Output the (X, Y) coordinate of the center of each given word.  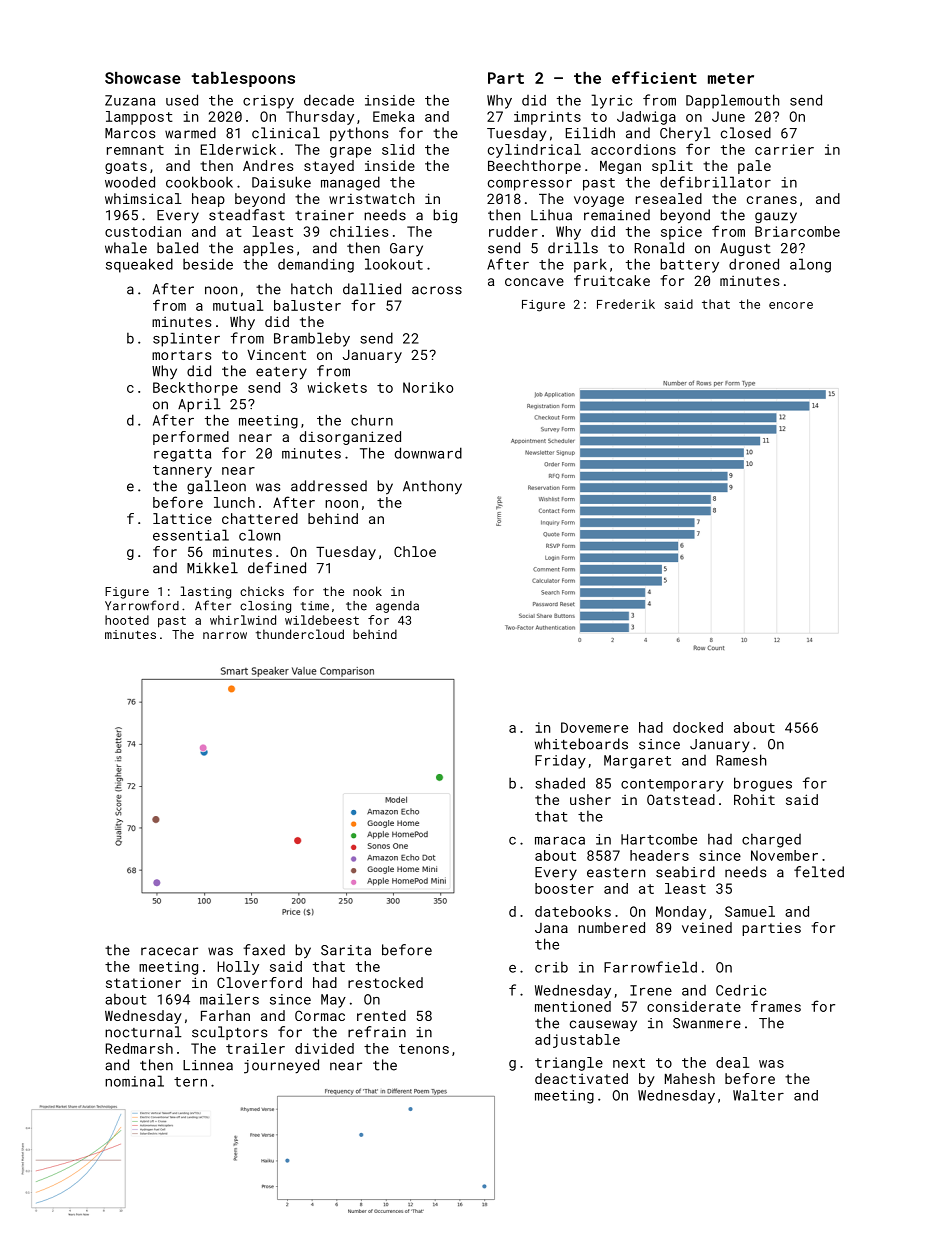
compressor (530, 185)
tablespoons (243, 79)
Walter (758, 1095)
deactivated (581, 1078)
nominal (134, 1081)
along (810, 265)
